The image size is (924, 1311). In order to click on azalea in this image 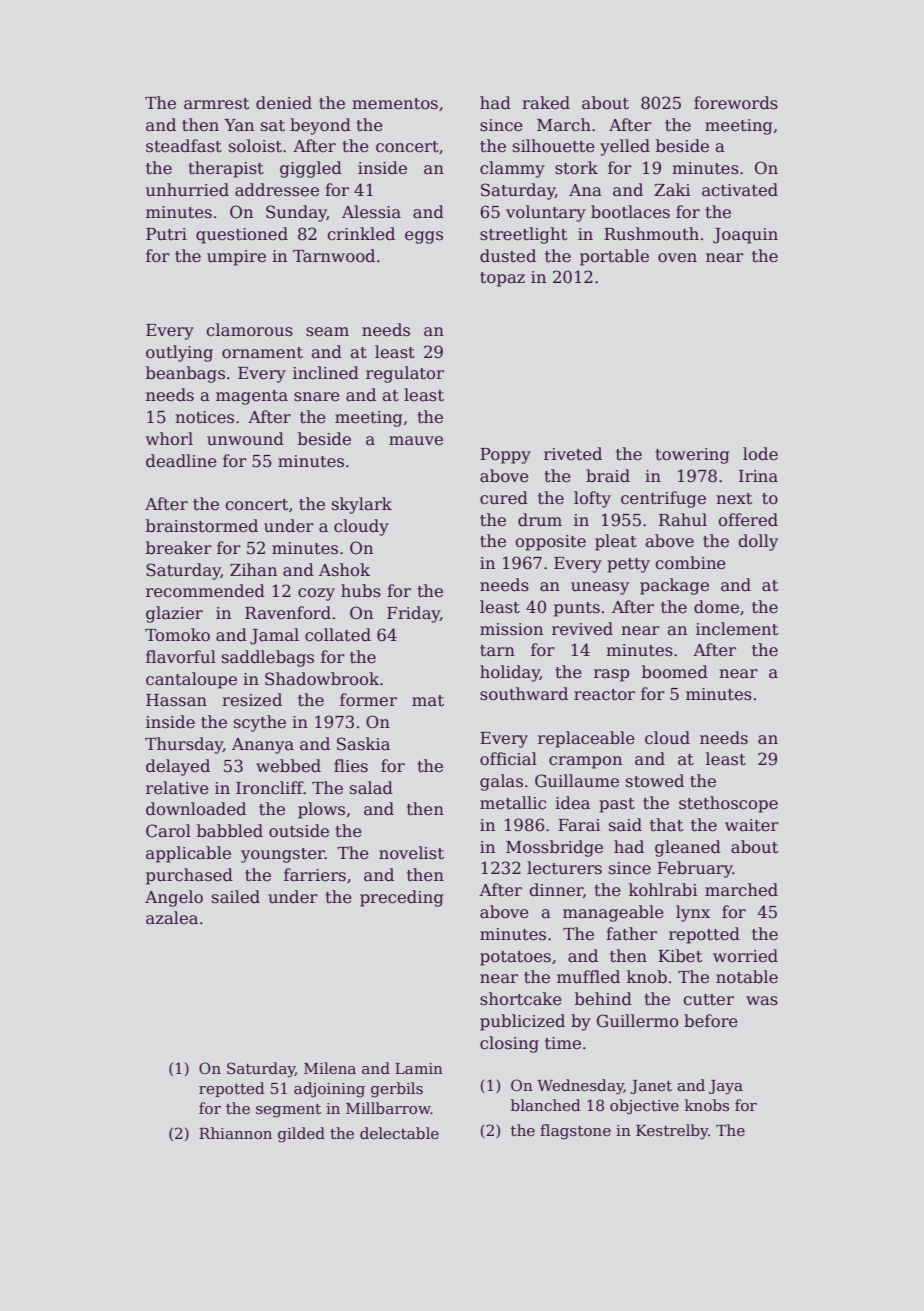, I will do `click(172, 918)`.
